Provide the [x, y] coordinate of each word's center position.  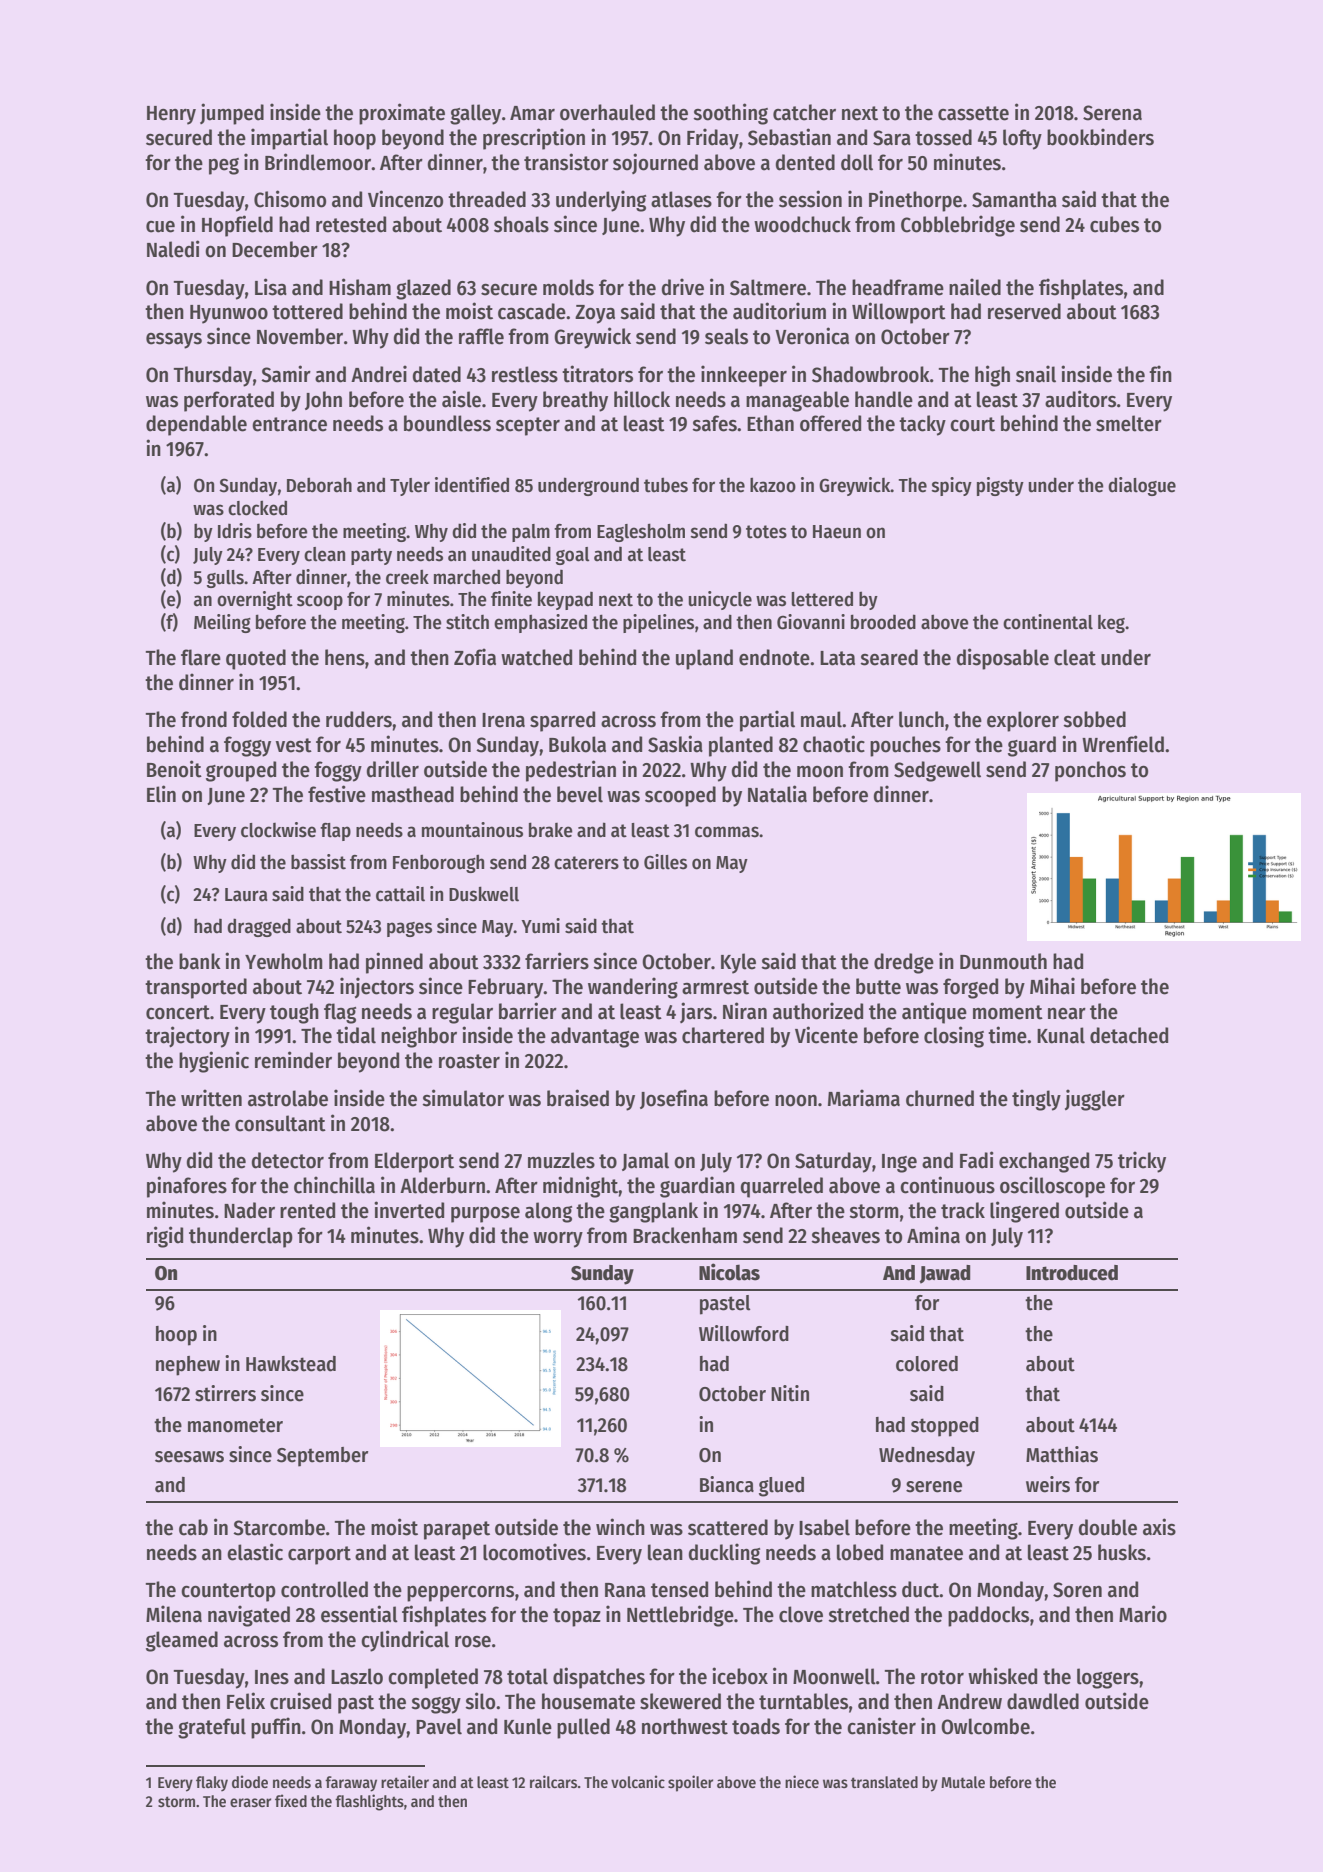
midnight [581, 1187]
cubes [1114, 224]
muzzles [561, 1160]
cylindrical [405, 1641]
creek [407, 577]
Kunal [1061, 1035]
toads [756, 1726]
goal [573, 556]
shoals [521, 224]
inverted [409, 1210]
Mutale [963, 1782]
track [963, 1210]
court [972, 424]
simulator [463, 1098]
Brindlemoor [318, 162]
